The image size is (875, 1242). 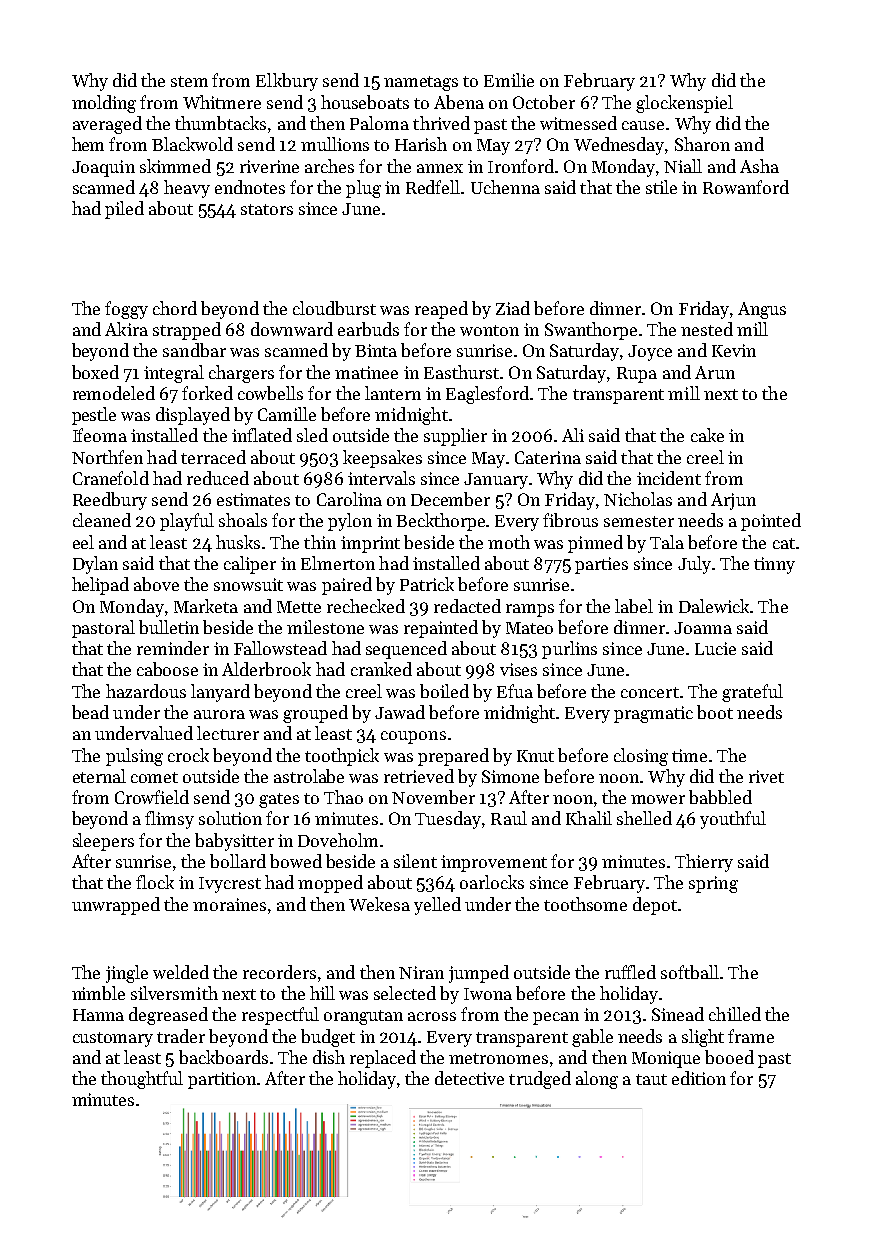 I want to click on stile, so click(x=661, y=187).
